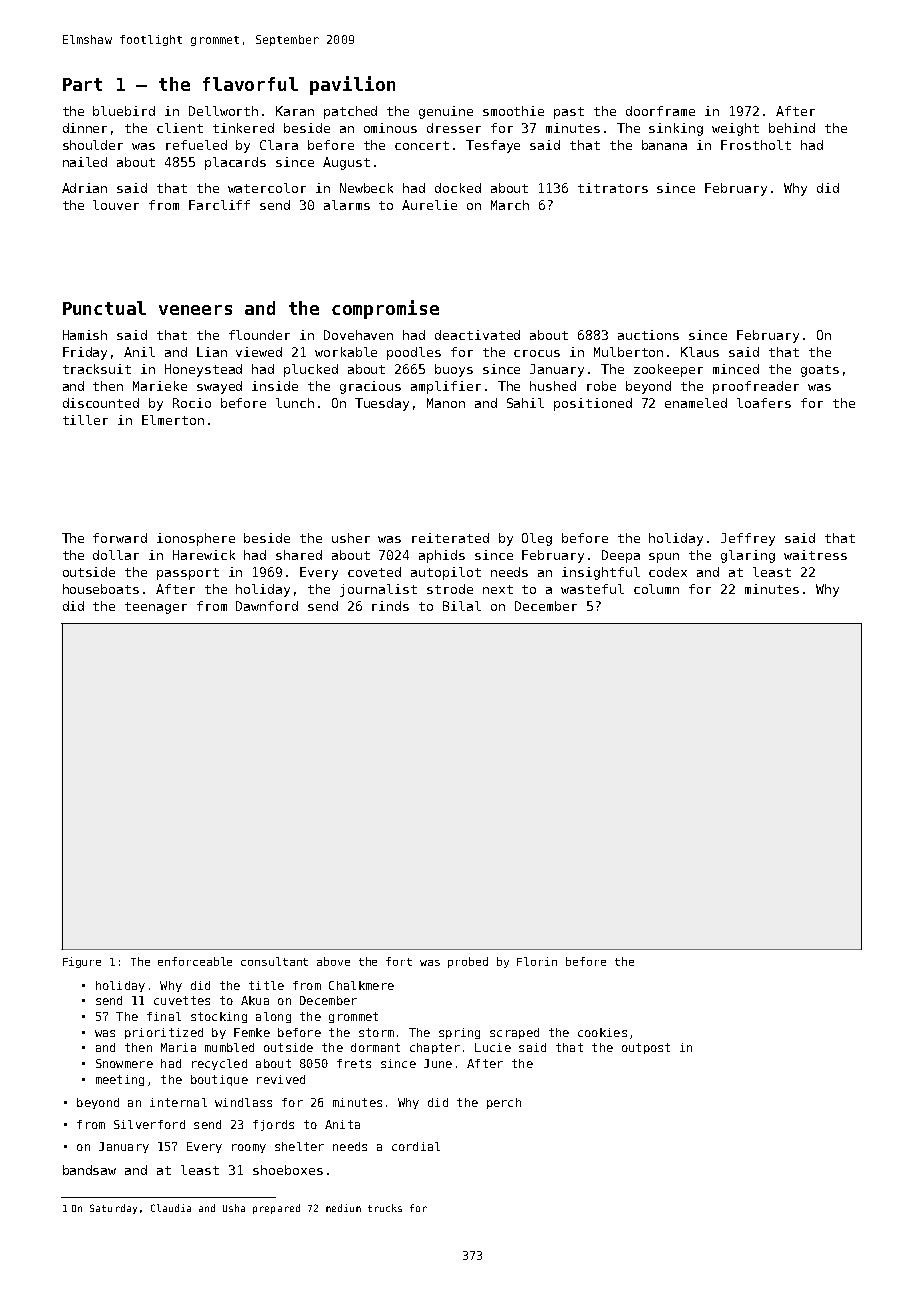 The image size is (924, 1308). Describe the element at coordinates (656, 589) in the page. I see `column` at that location.
